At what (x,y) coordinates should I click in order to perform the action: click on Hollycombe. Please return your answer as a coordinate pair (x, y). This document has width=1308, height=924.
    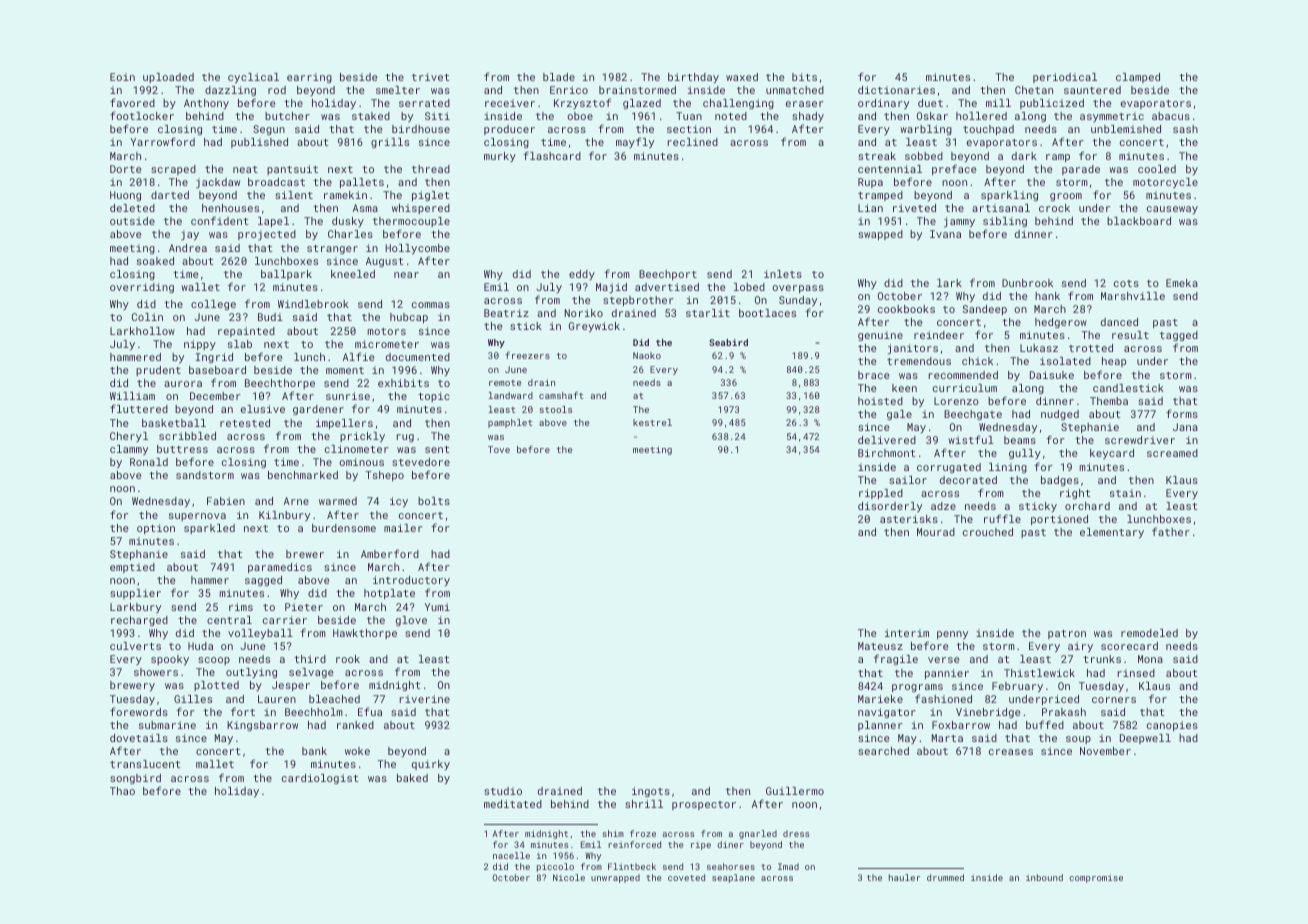
    Looking at the image, I should click on (417, 249).
